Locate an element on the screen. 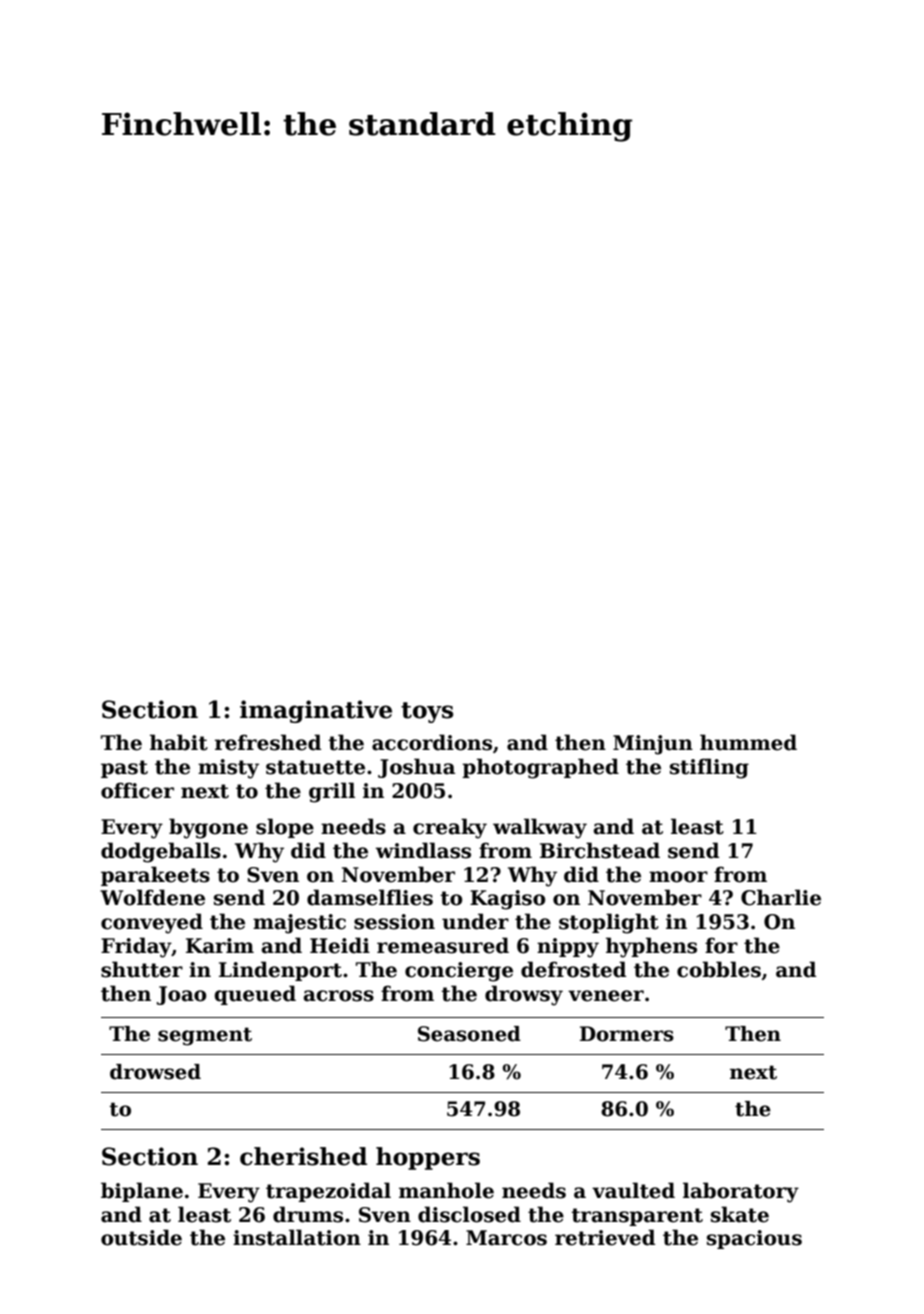 The width and height of the screenshot is (924, 1314). moor is located at coordinates (678, 877).
